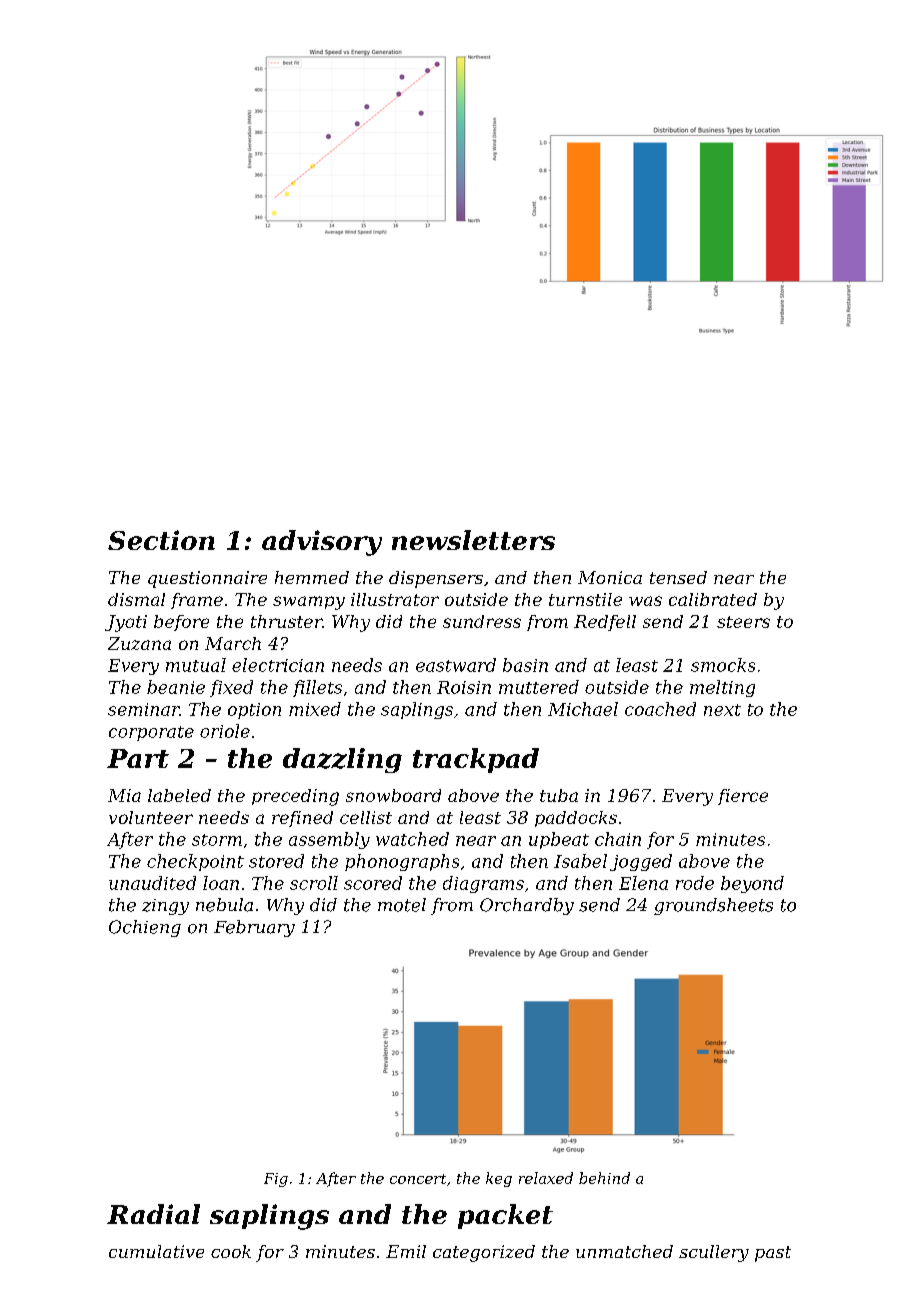 The height and width of the screenshot is (1316, 908). Describe the element at coordinates (145, 928) in the screenshot. I see `Ochieng` at that location.
